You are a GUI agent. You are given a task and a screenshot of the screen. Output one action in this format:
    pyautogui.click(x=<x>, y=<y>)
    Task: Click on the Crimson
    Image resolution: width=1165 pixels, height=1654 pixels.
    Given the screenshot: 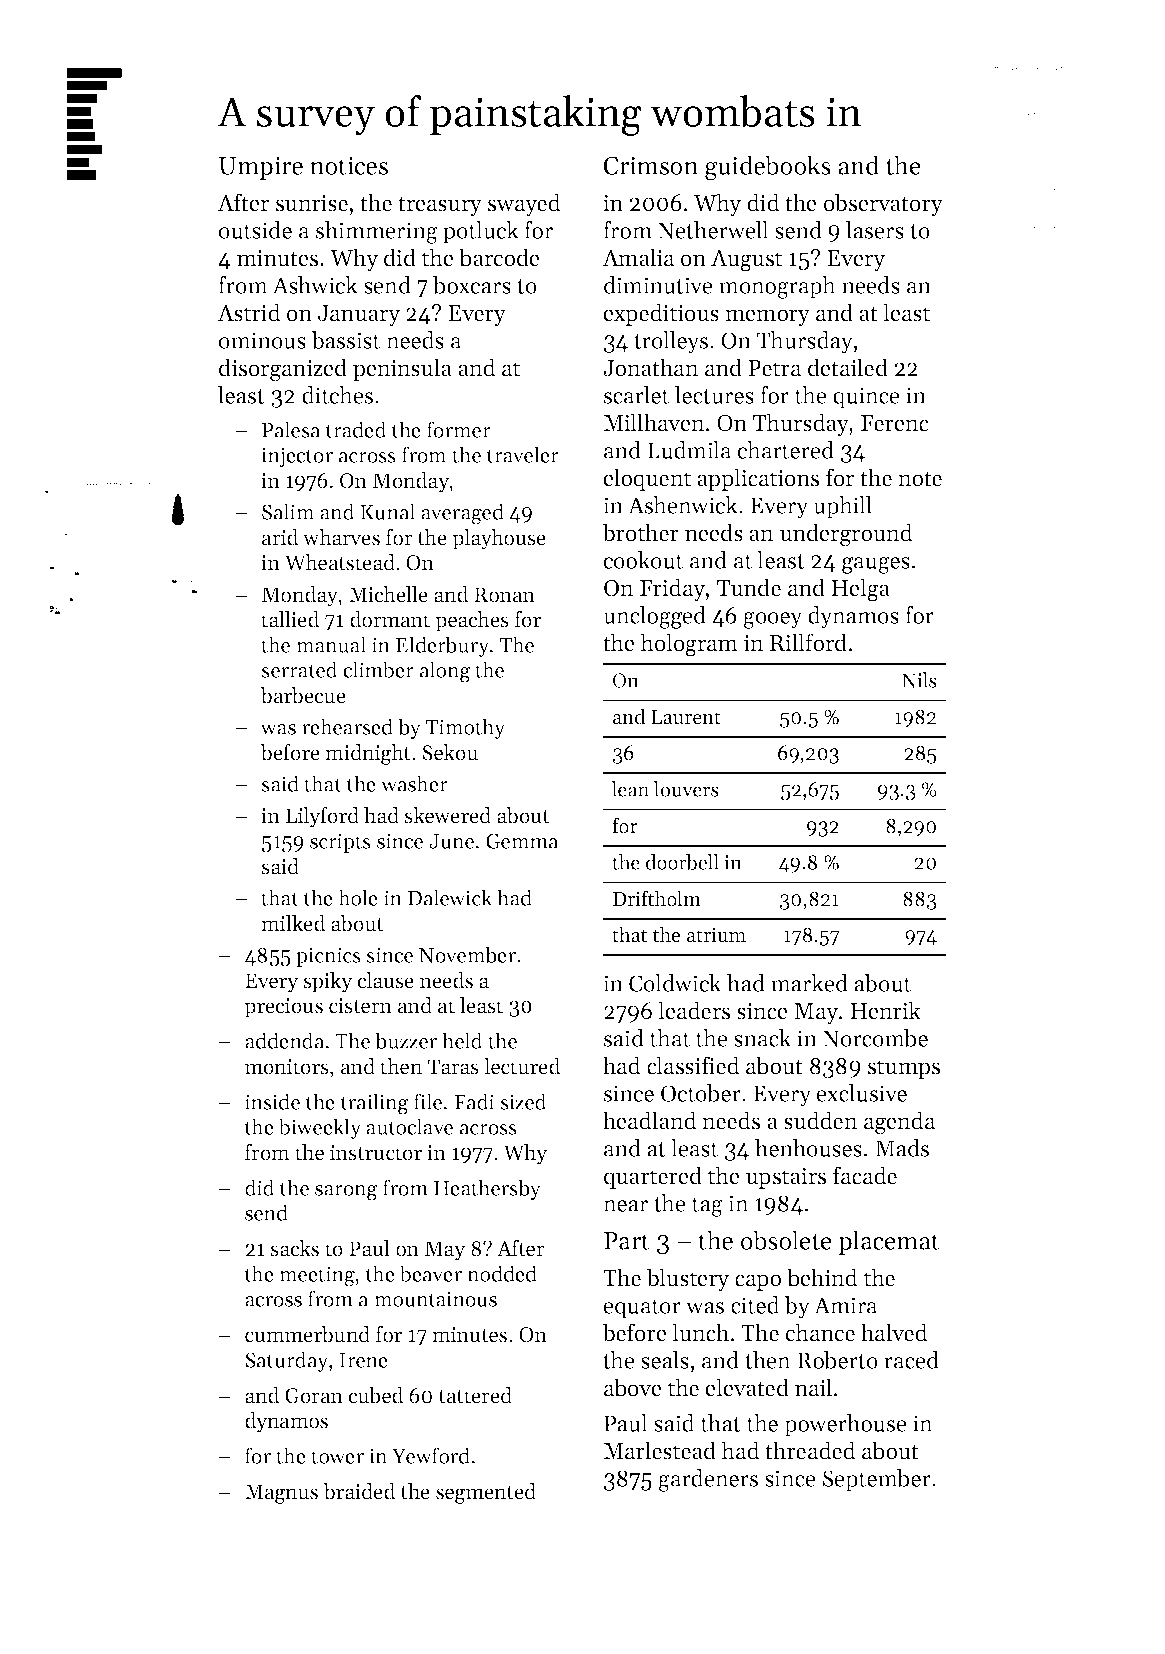 What is the action you would take?
    pyautogui.click(x=651, y=165)
